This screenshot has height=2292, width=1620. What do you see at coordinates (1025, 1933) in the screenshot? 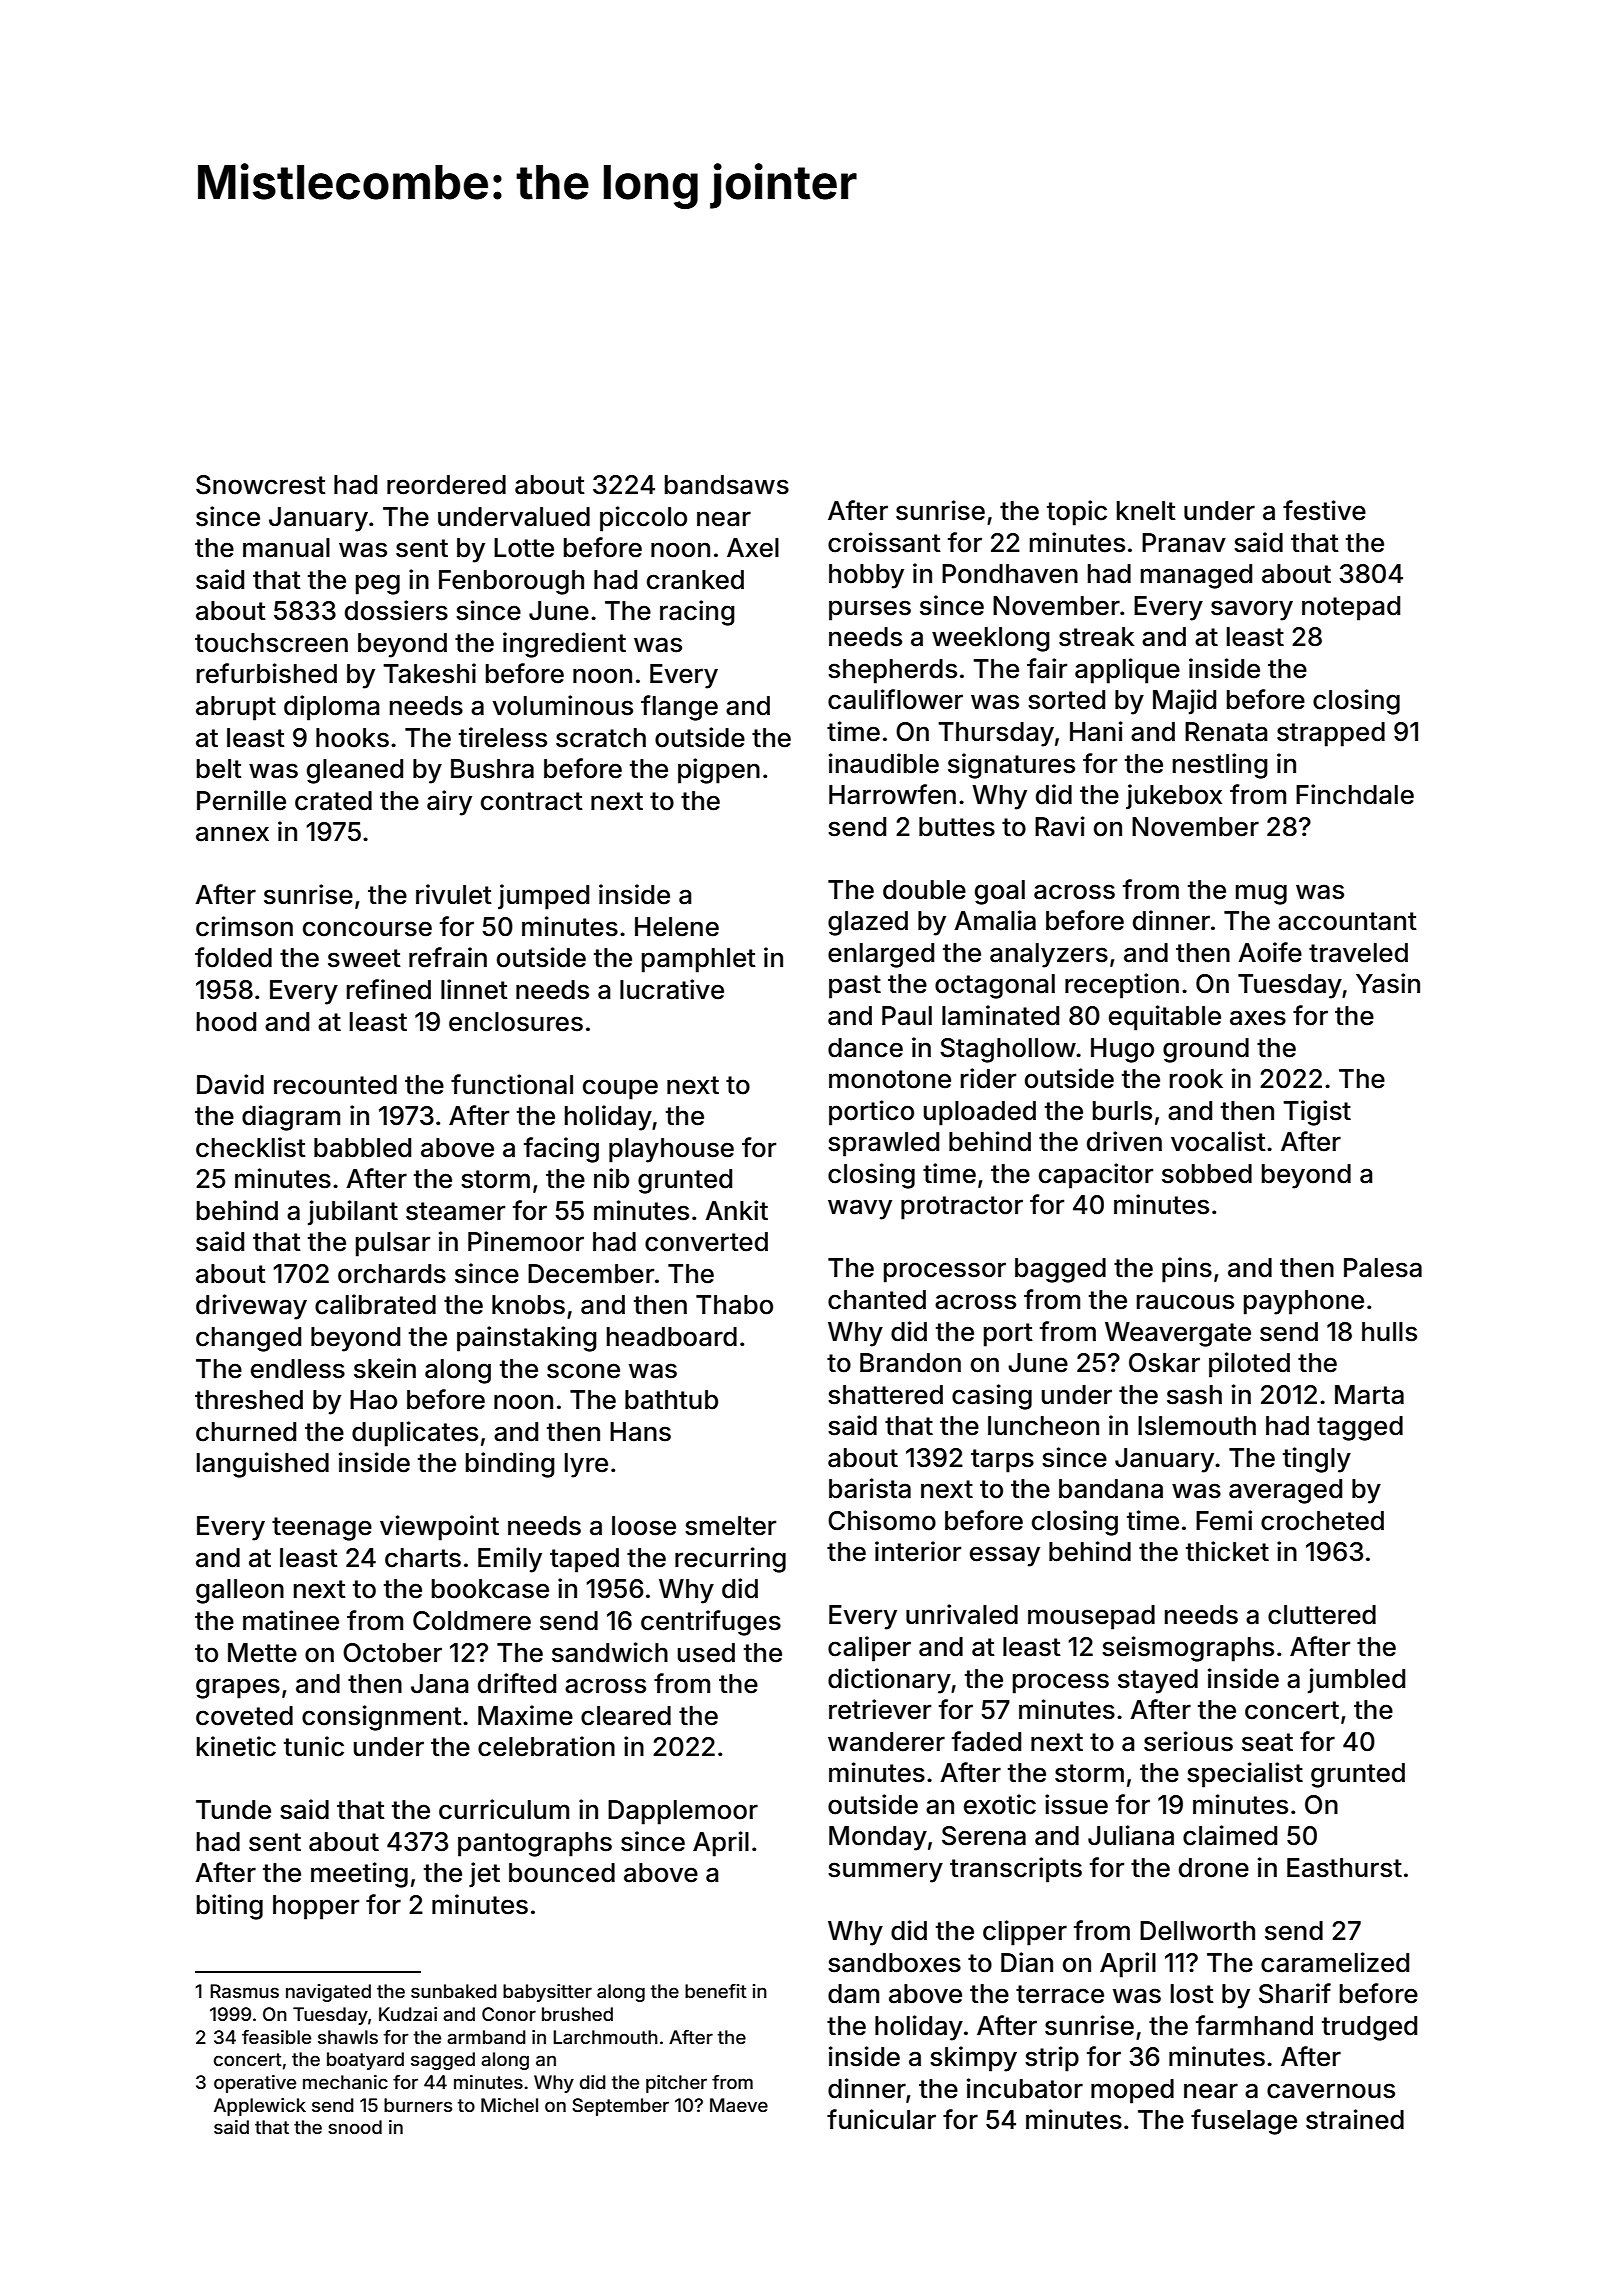
I see `clipper` at bounding box center [1025, 1933].
